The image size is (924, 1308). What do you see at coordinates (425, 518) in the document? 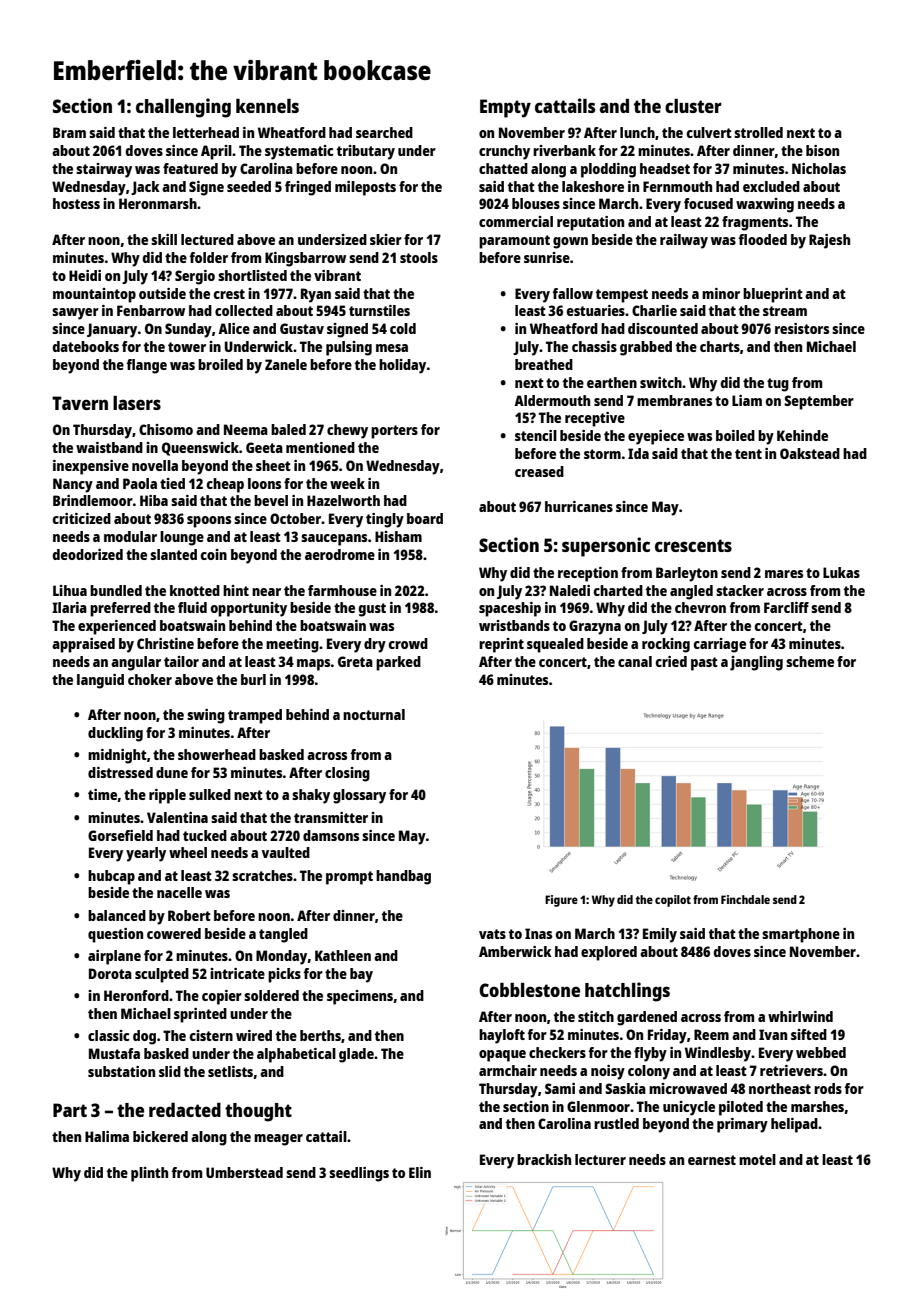
I see `board` at bounding box center [425, 518].
